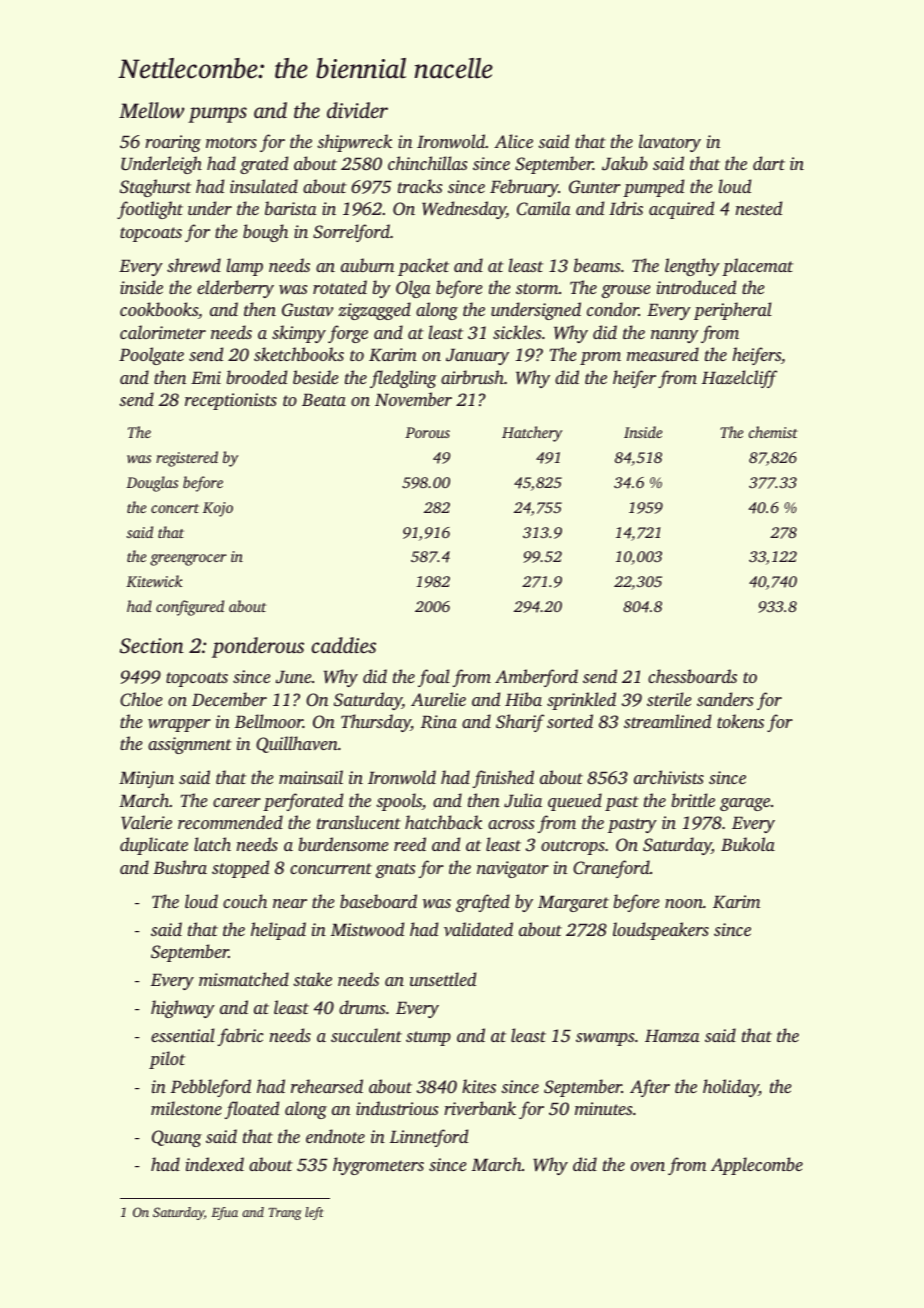 The width and height of the page is (924, 1308). What do you see at coordinates (252, 1110) in the page?
I see `floated` at bounding box center [252, 1110].
